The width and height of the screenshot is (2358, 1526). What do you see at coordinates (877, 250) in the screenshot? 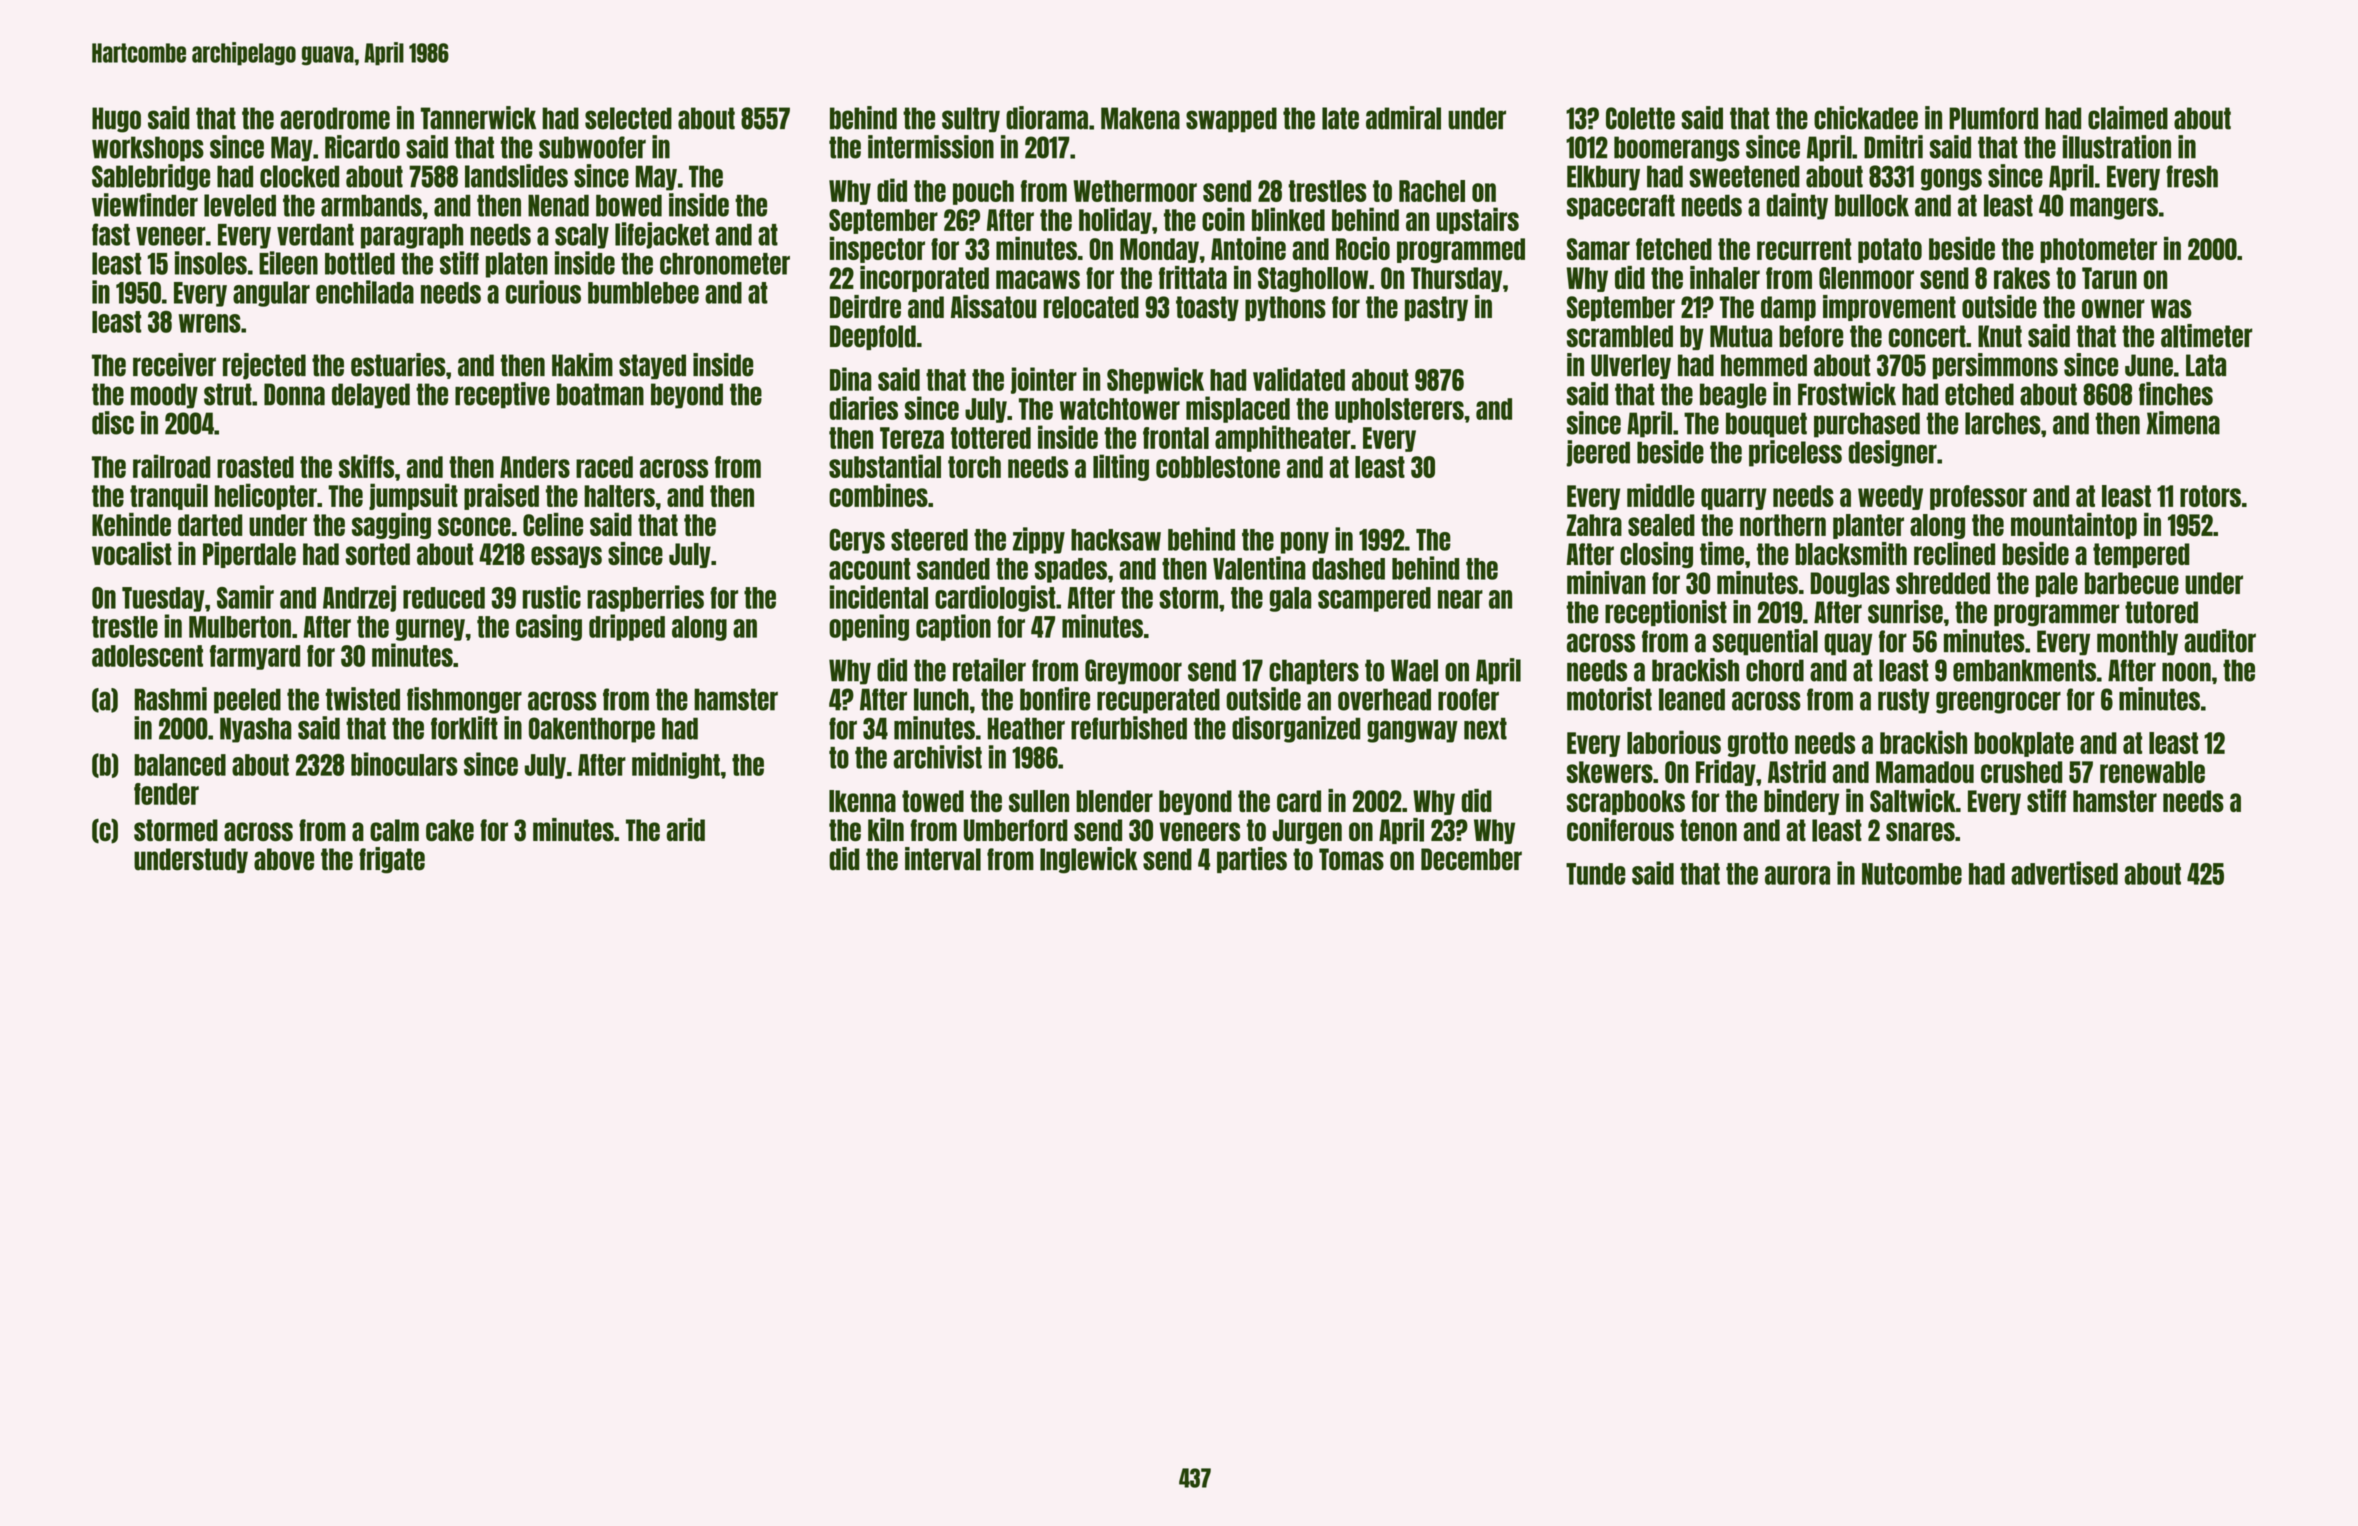
I see `inspector` at bounding box center [877, 250].
